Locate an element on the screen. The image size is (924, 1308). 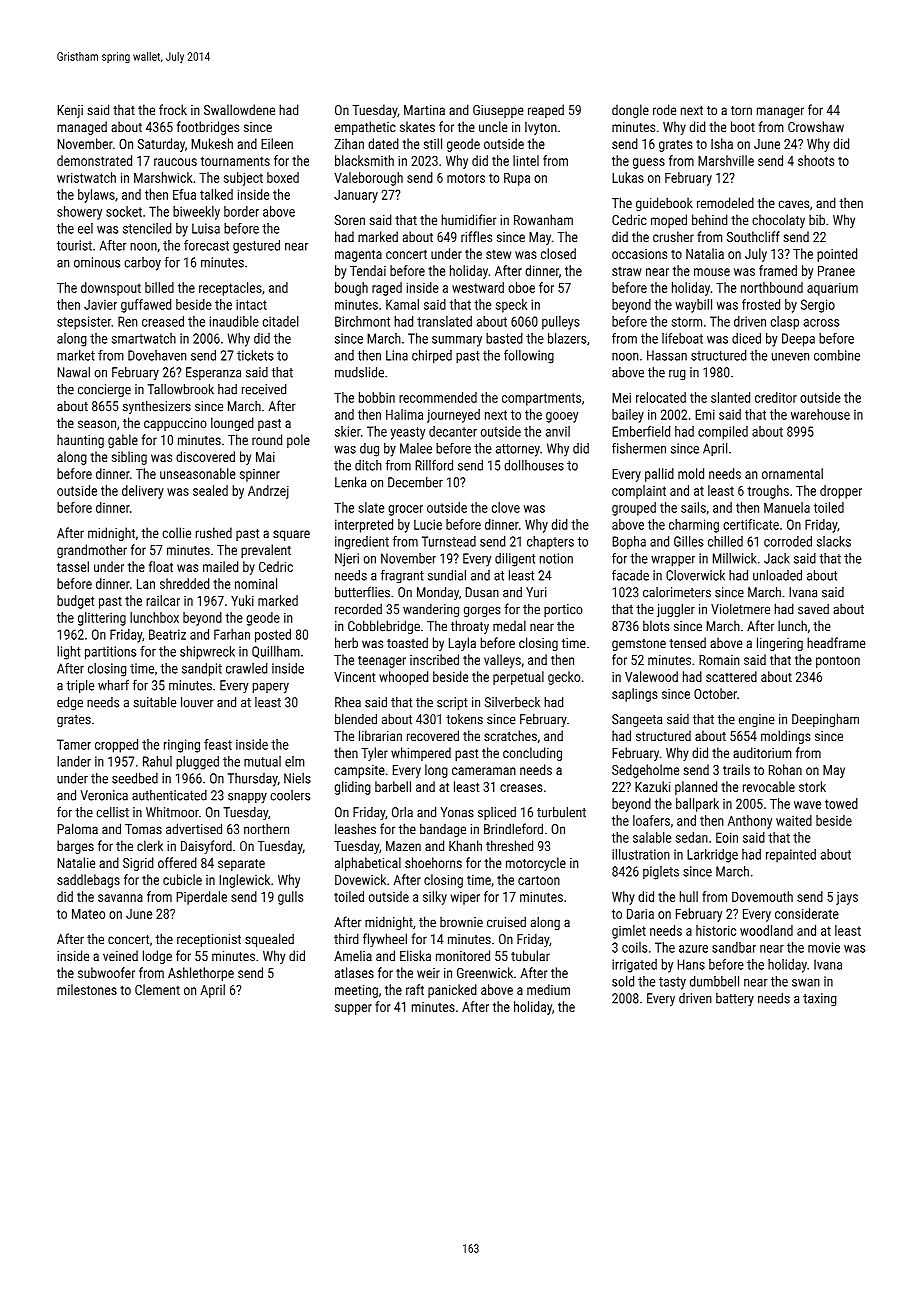
Kenji is located at coordinates (70, 111).
